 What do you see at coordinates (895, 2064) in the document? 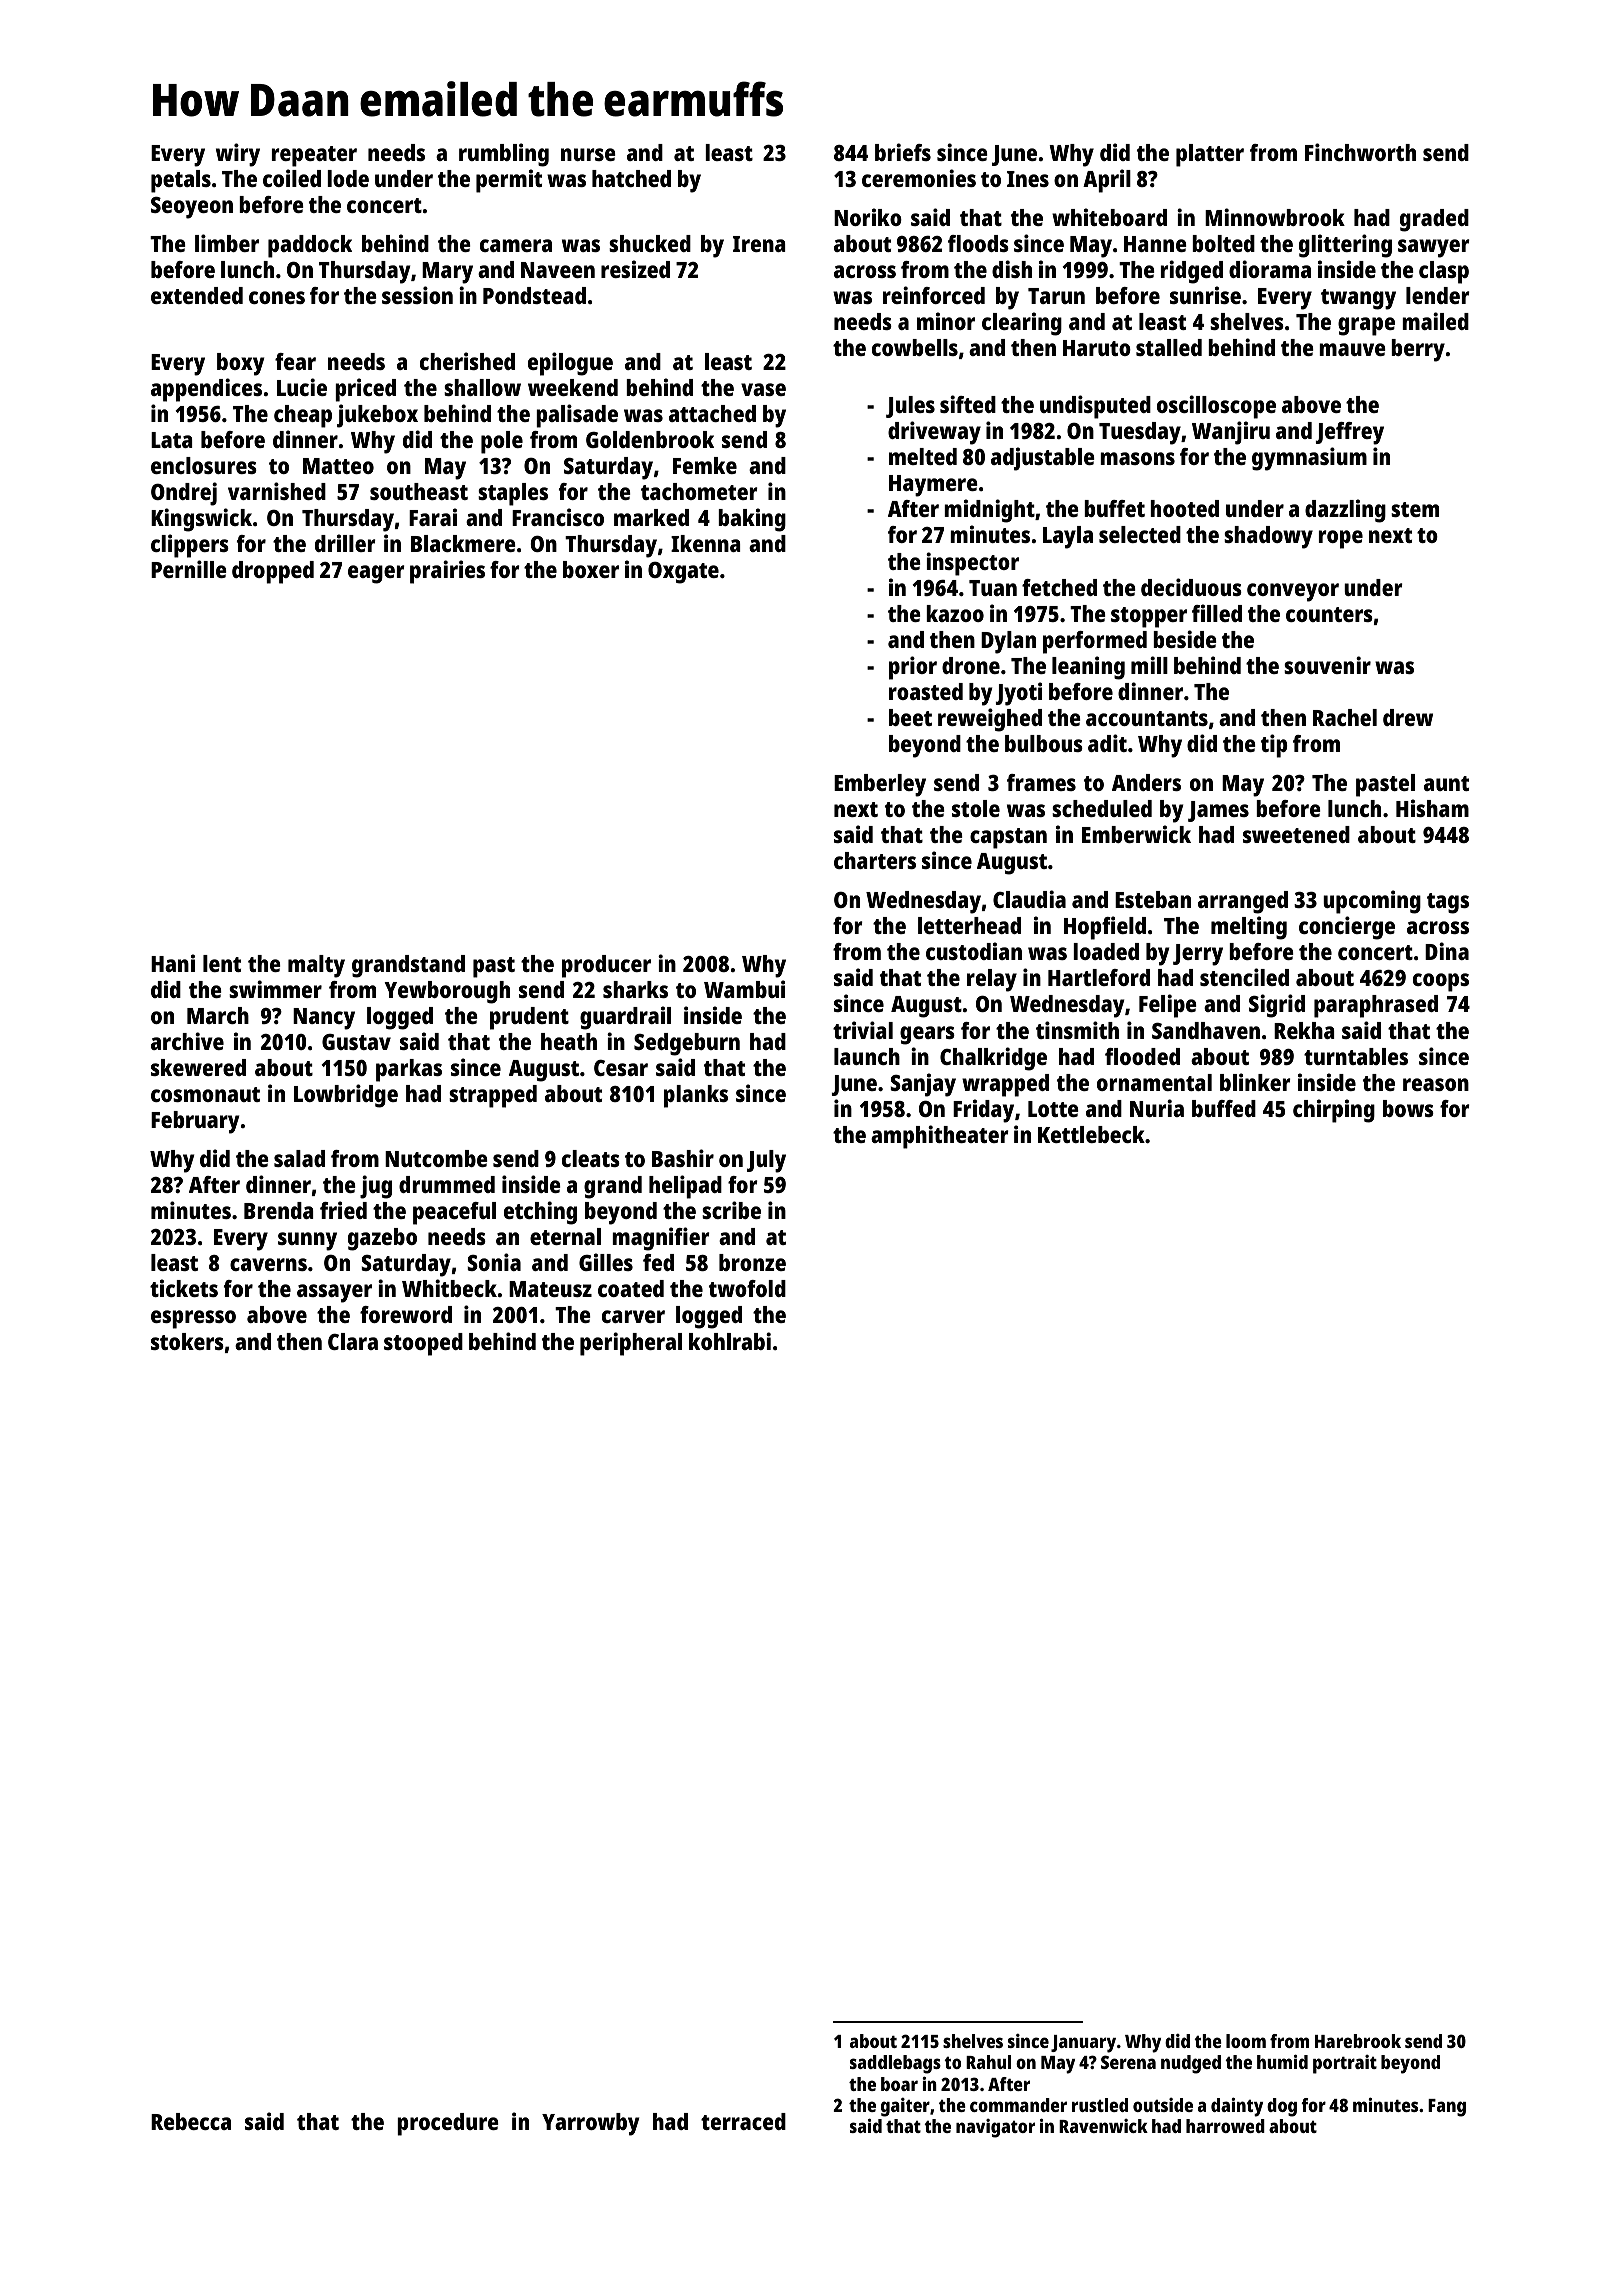
I see `saddlebags` at bounding box center [895, 2064].
